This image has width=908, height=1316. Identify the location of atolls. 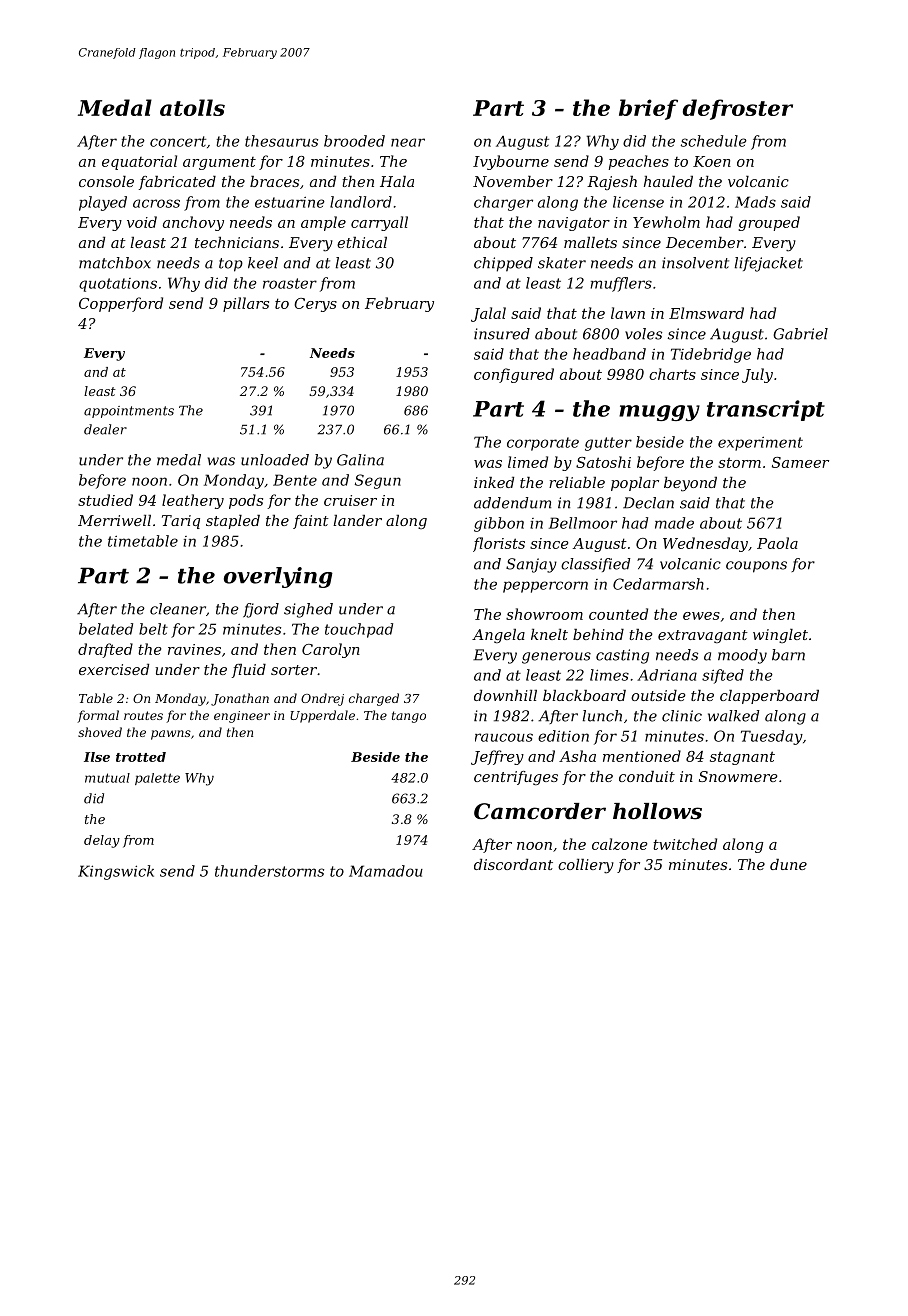
(192, 107).
